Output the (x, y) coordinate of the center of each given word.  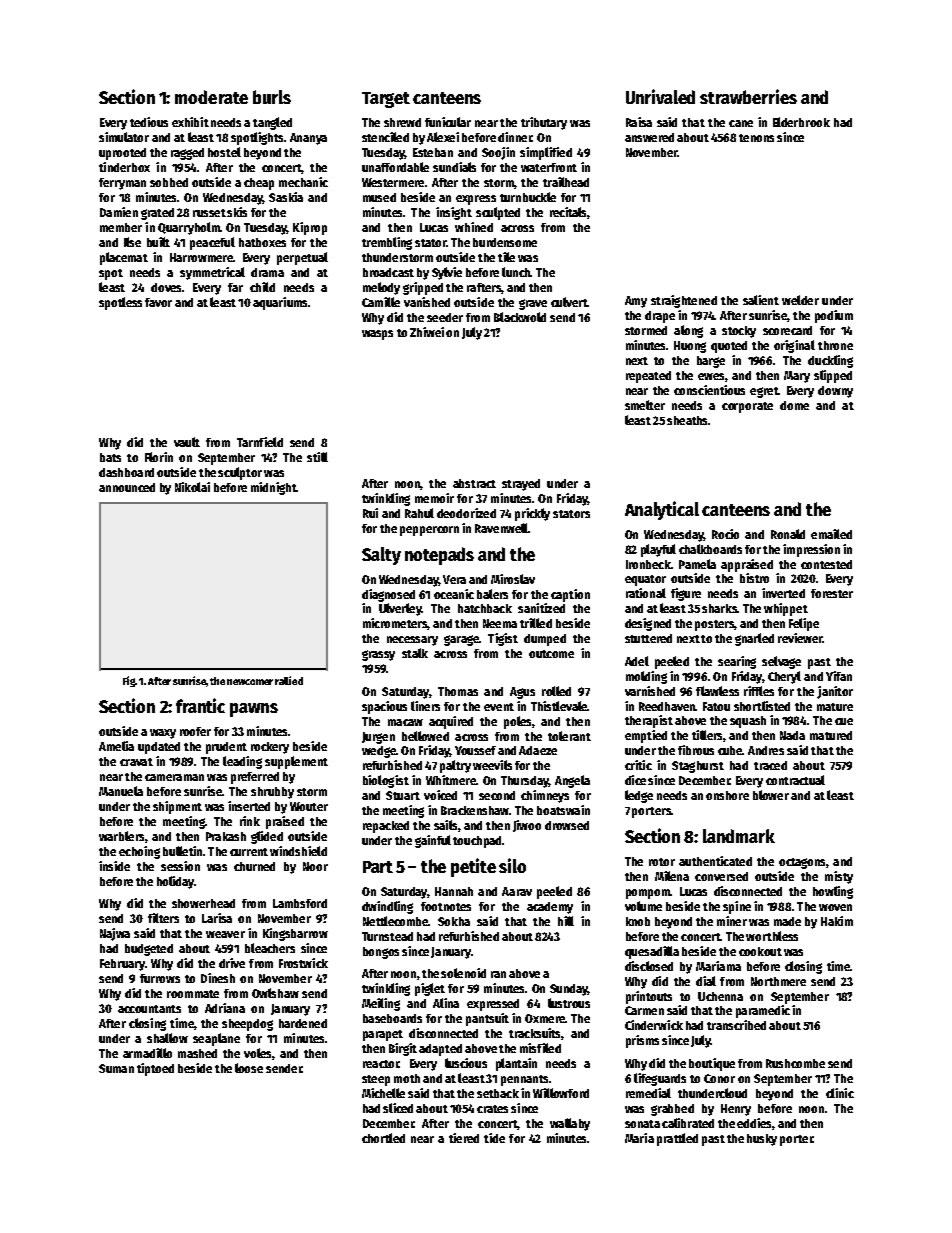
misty (839, 877)
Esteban (433, 152)
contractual (795, 780)
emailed (831, 534)
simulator (124, 137)
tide (494, 1138)
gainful (433, 841)
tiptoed (155, 1069)
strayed (521, 485)
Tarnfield (260, 442)
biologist (386, 781)
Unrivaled (660, 96)
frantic (200, 705)
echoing (139, 852)
